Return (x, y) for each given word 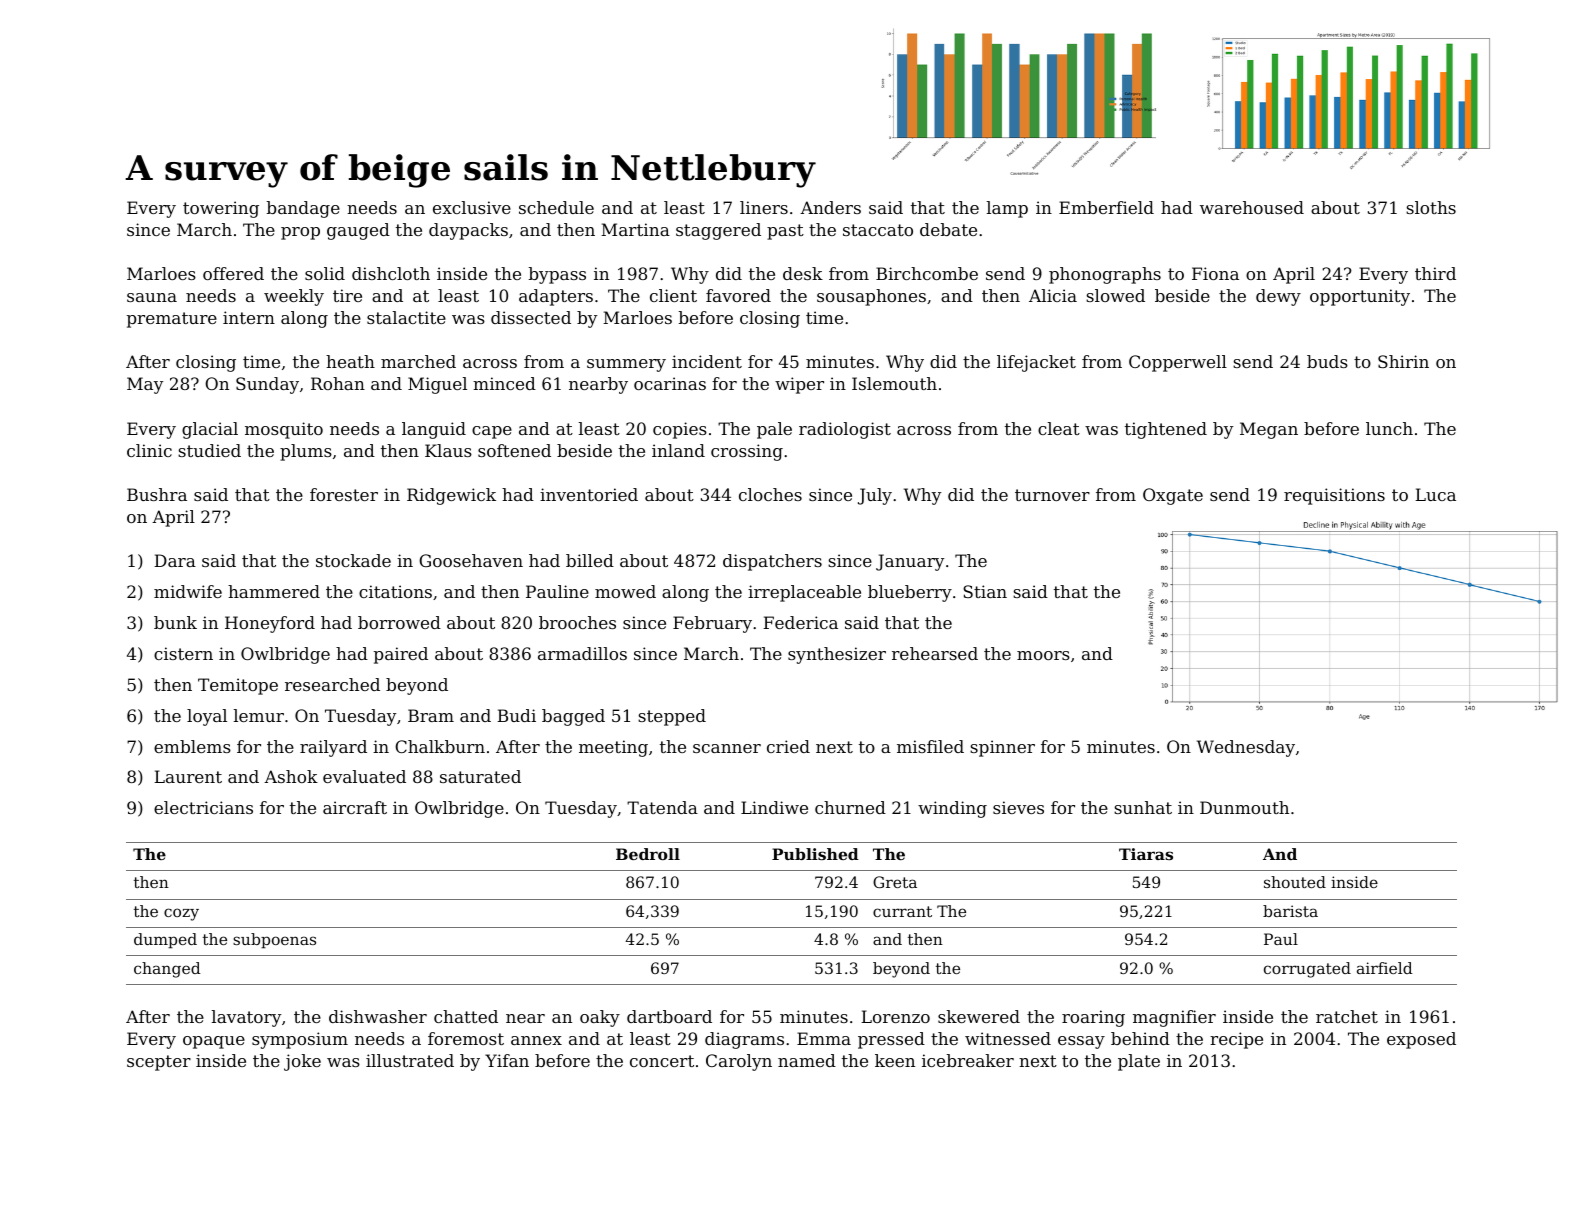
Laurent (188, 776)
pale (774, 430)
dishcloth (391, 273)
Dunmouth (1244, 807)
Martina (635, 229)
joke (302, 1062)
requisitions (1334, 496)
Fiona (1215, 273)
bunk (175, 622)
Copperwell (1178, 363)
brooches (577, 622)
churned (850, 807)
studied (209, 450)
